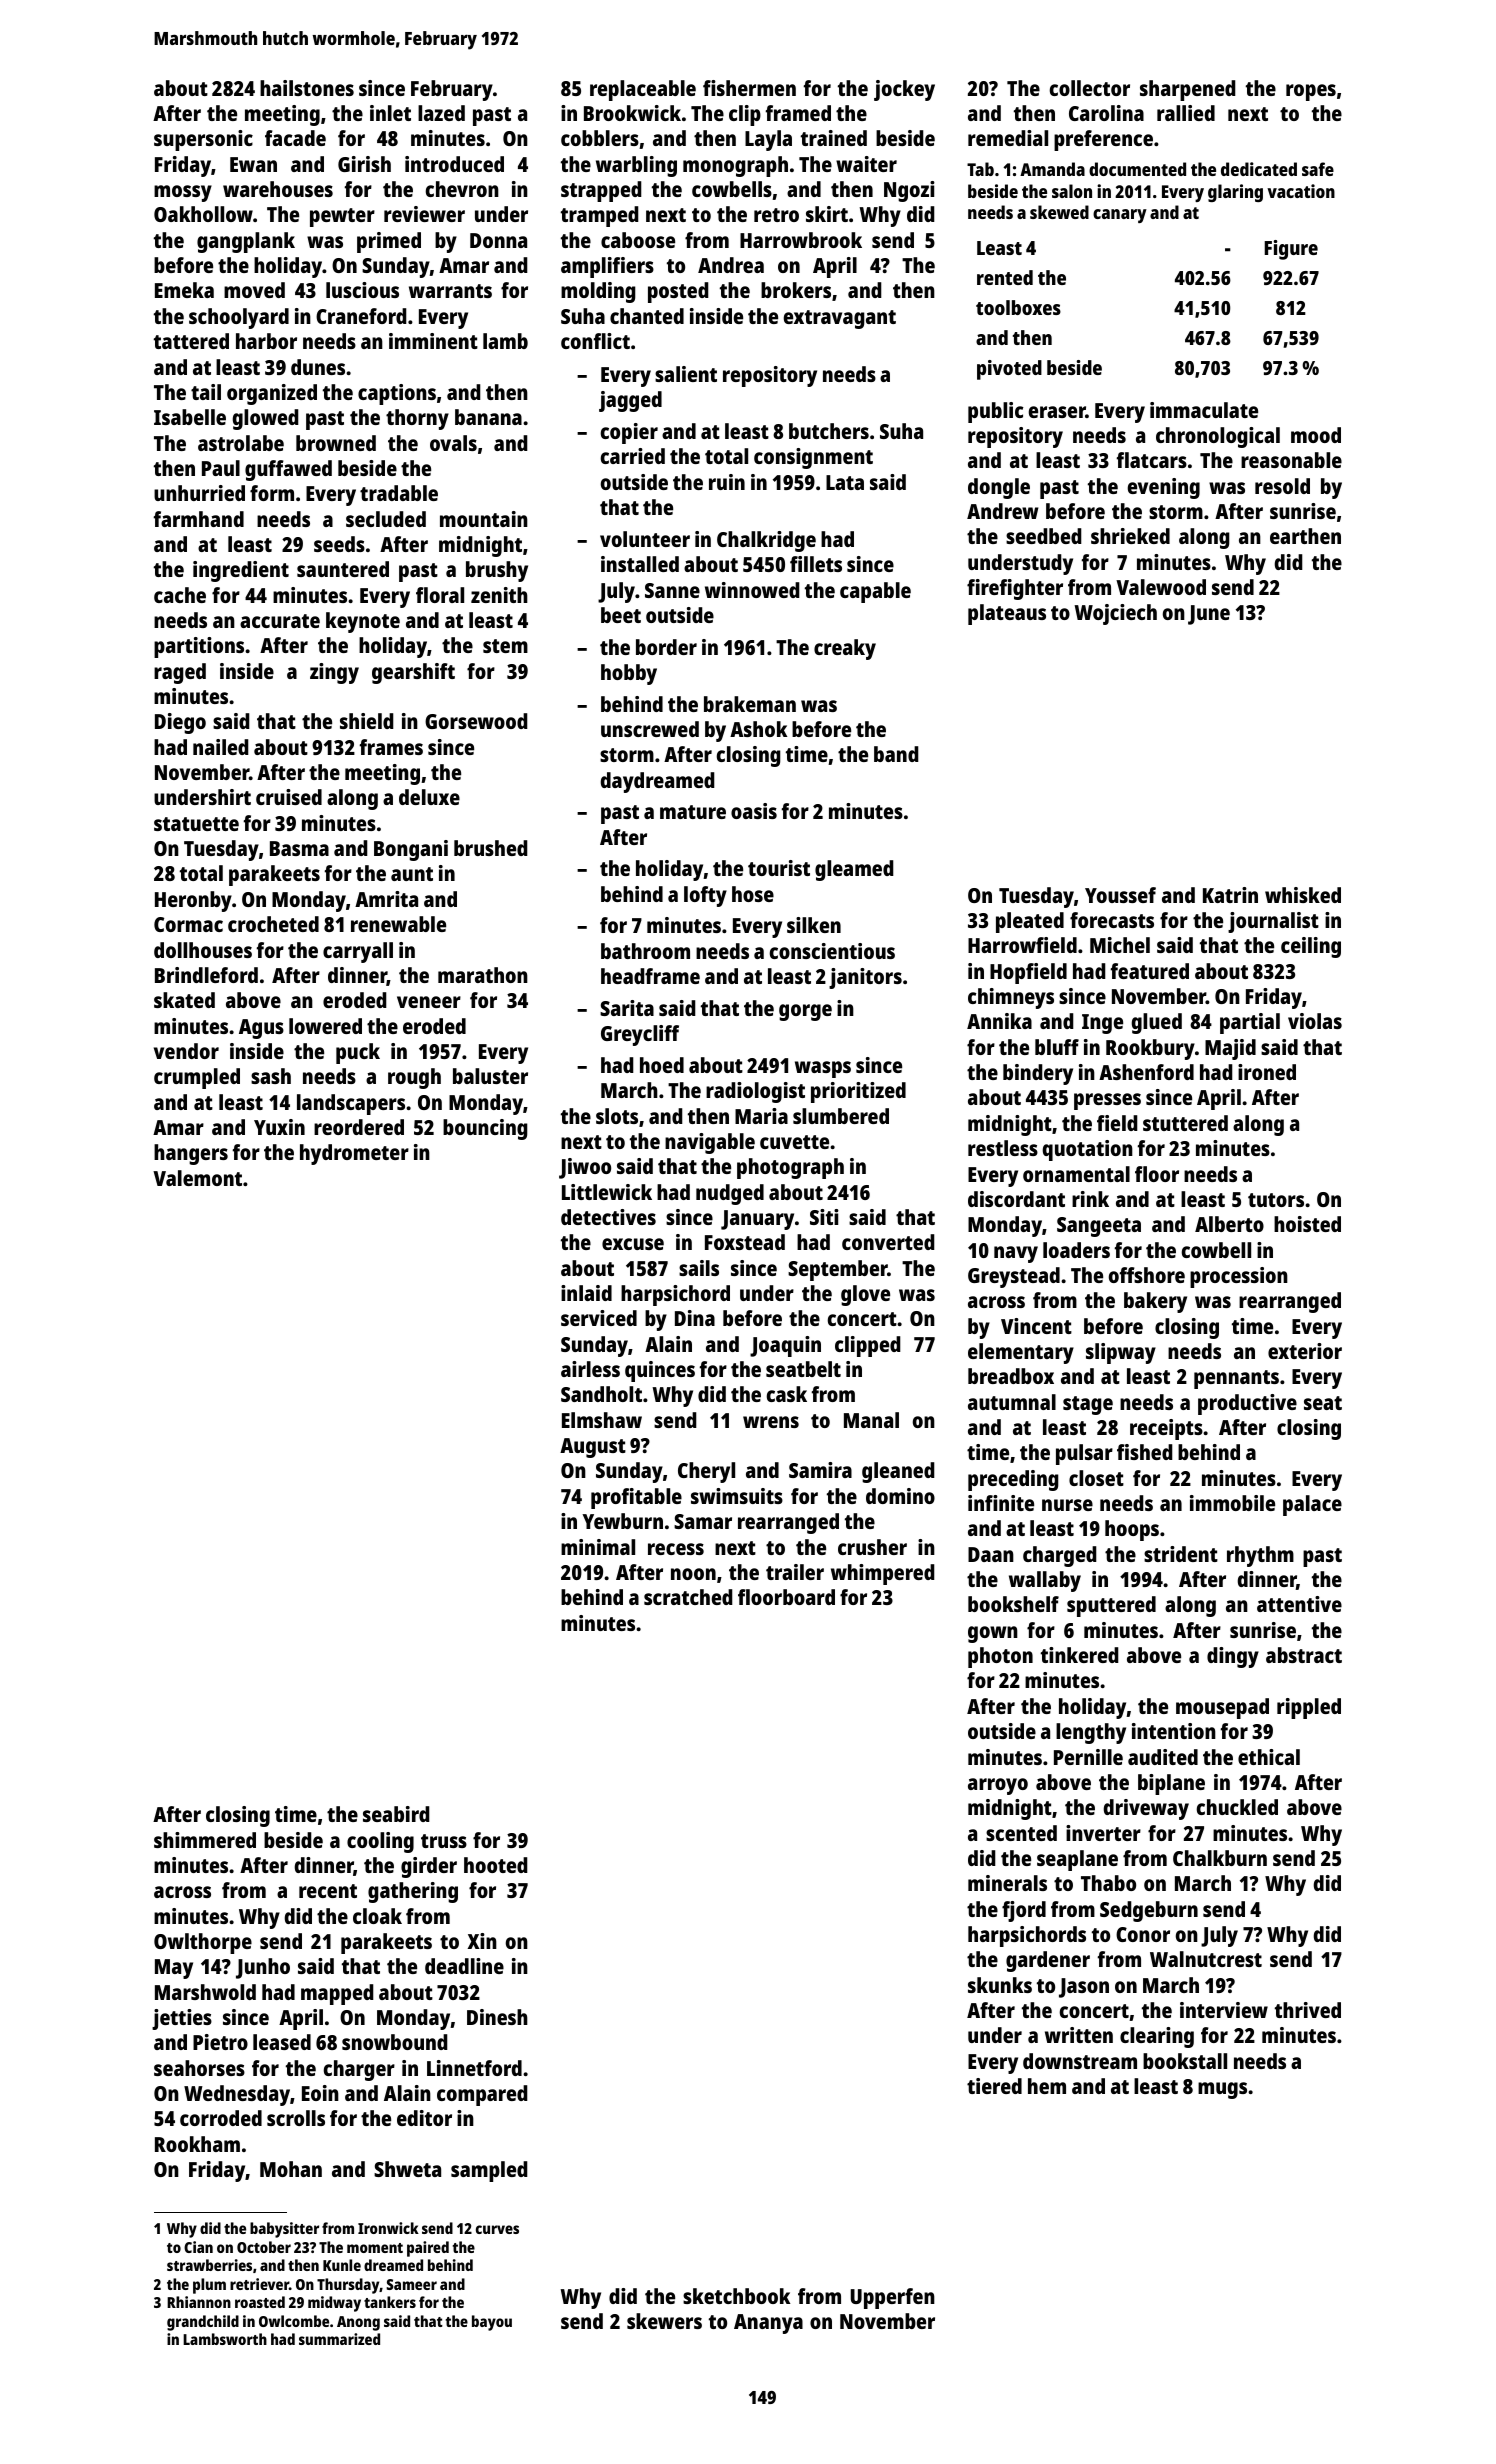 The height and width of the screenshot is (2464, 1496). Describe the element at coordinates (428, 2249) in the screenshot. I see `paired` at that location.
